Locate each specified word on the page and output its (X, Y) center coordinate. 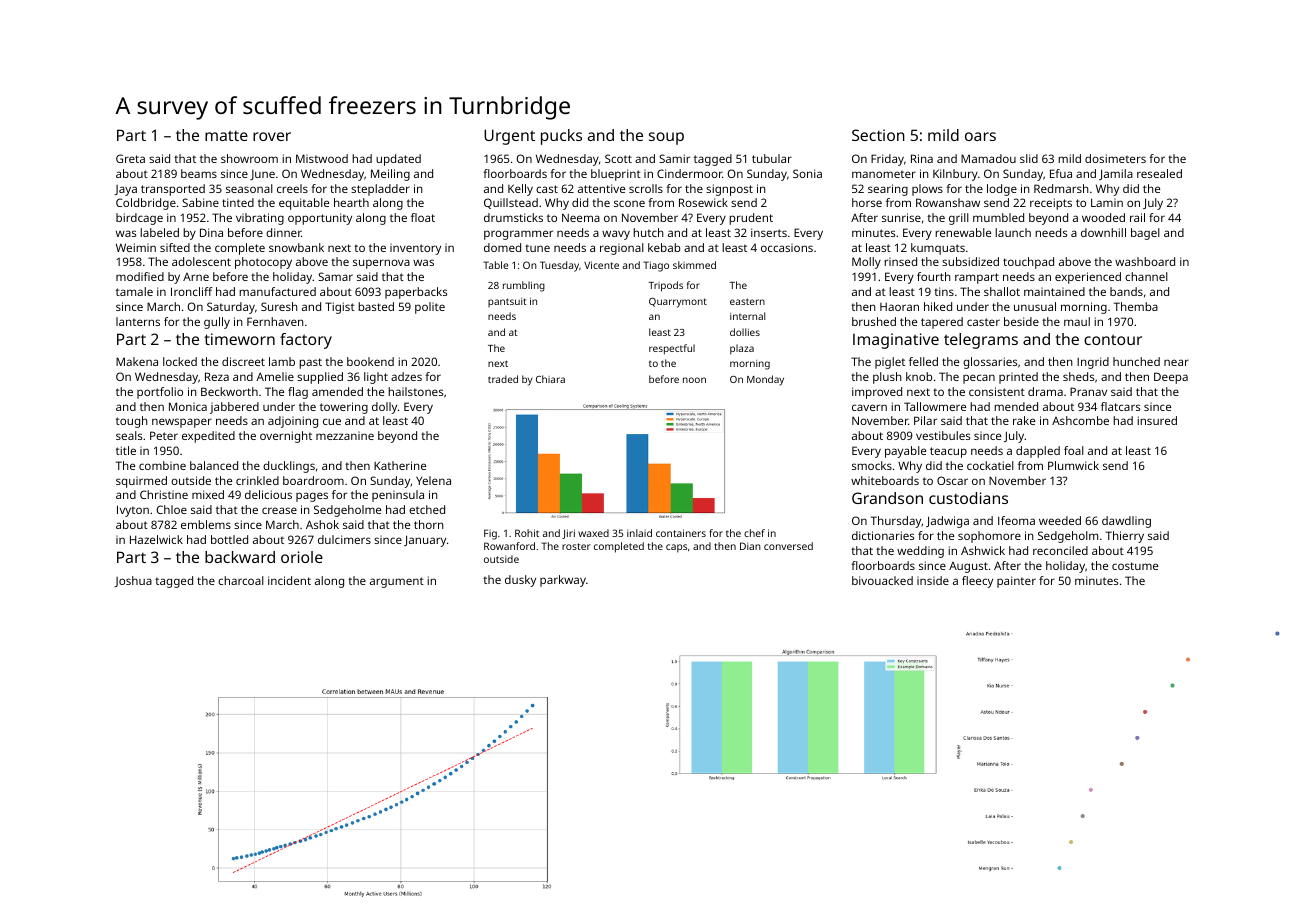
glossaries (990, 363)
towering (344, 408)
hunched (1136, 361)
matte (226, 135)
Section (878, 135)
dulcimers (344, 539)
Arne (196, 277)
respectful (672, 349)
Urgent (509, 137)
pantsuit (507, 302)
